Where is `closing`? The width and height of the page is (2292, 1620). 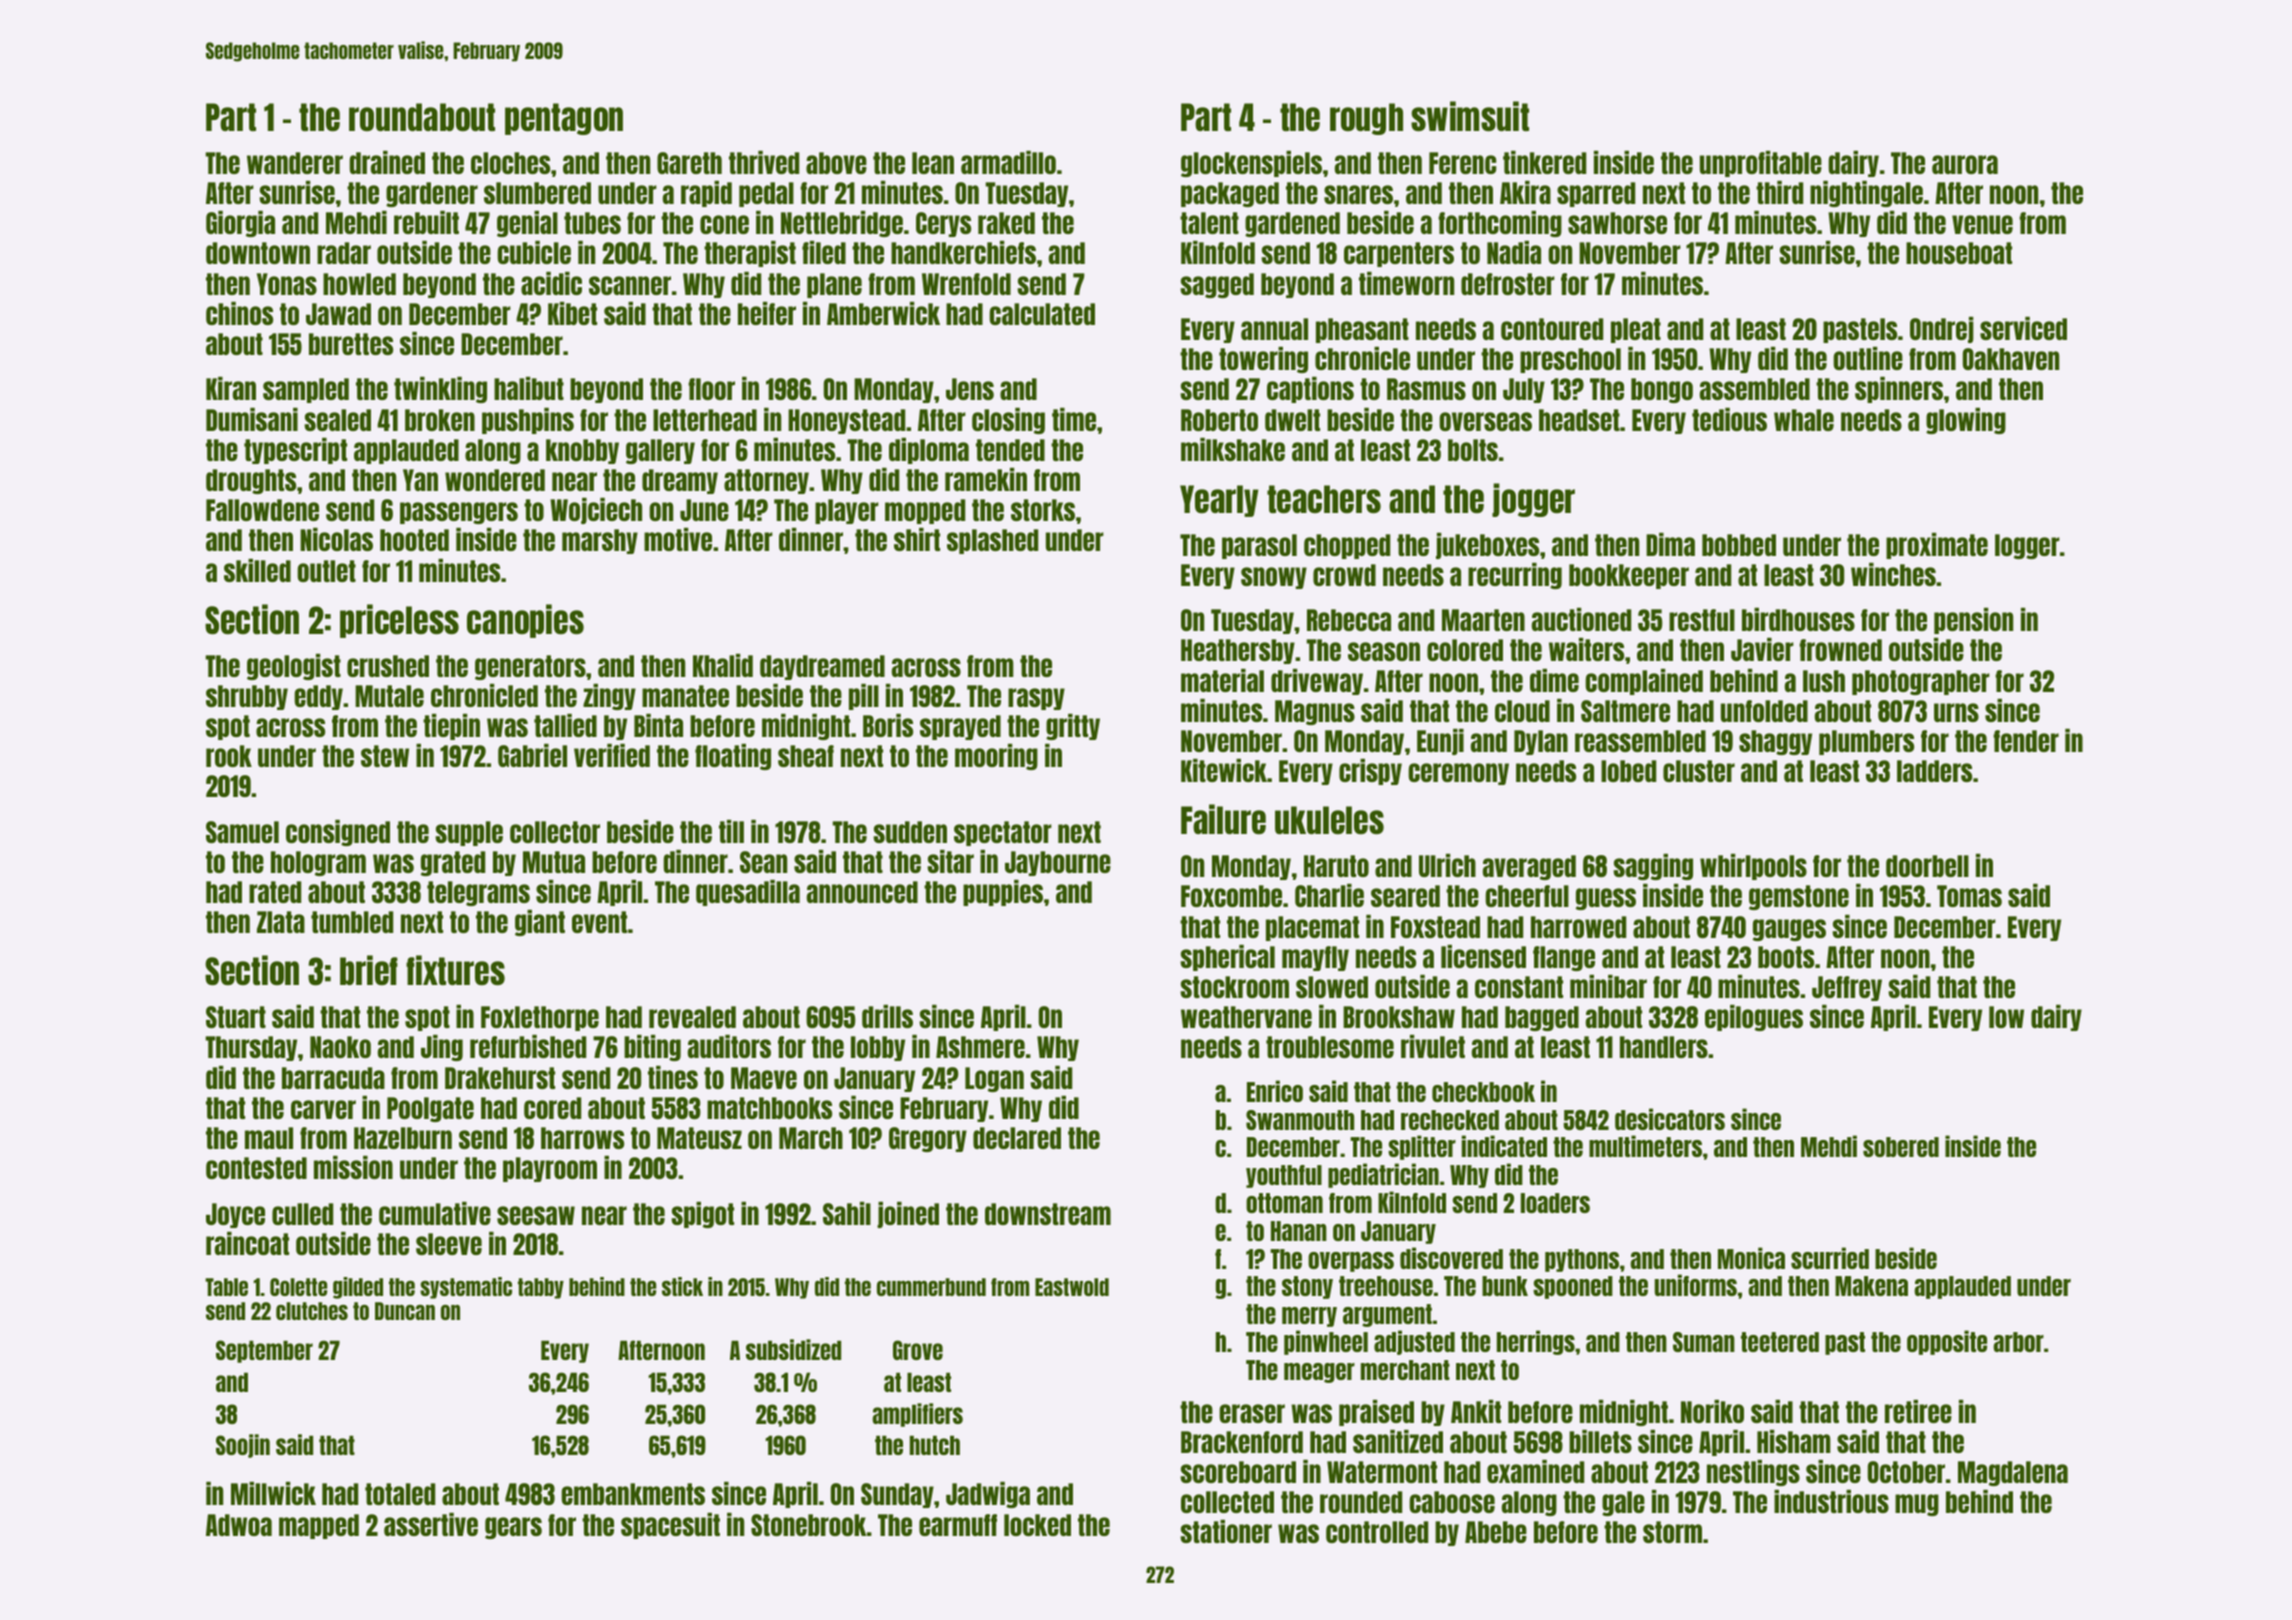
closing is located at coordinates (1008, 421).
